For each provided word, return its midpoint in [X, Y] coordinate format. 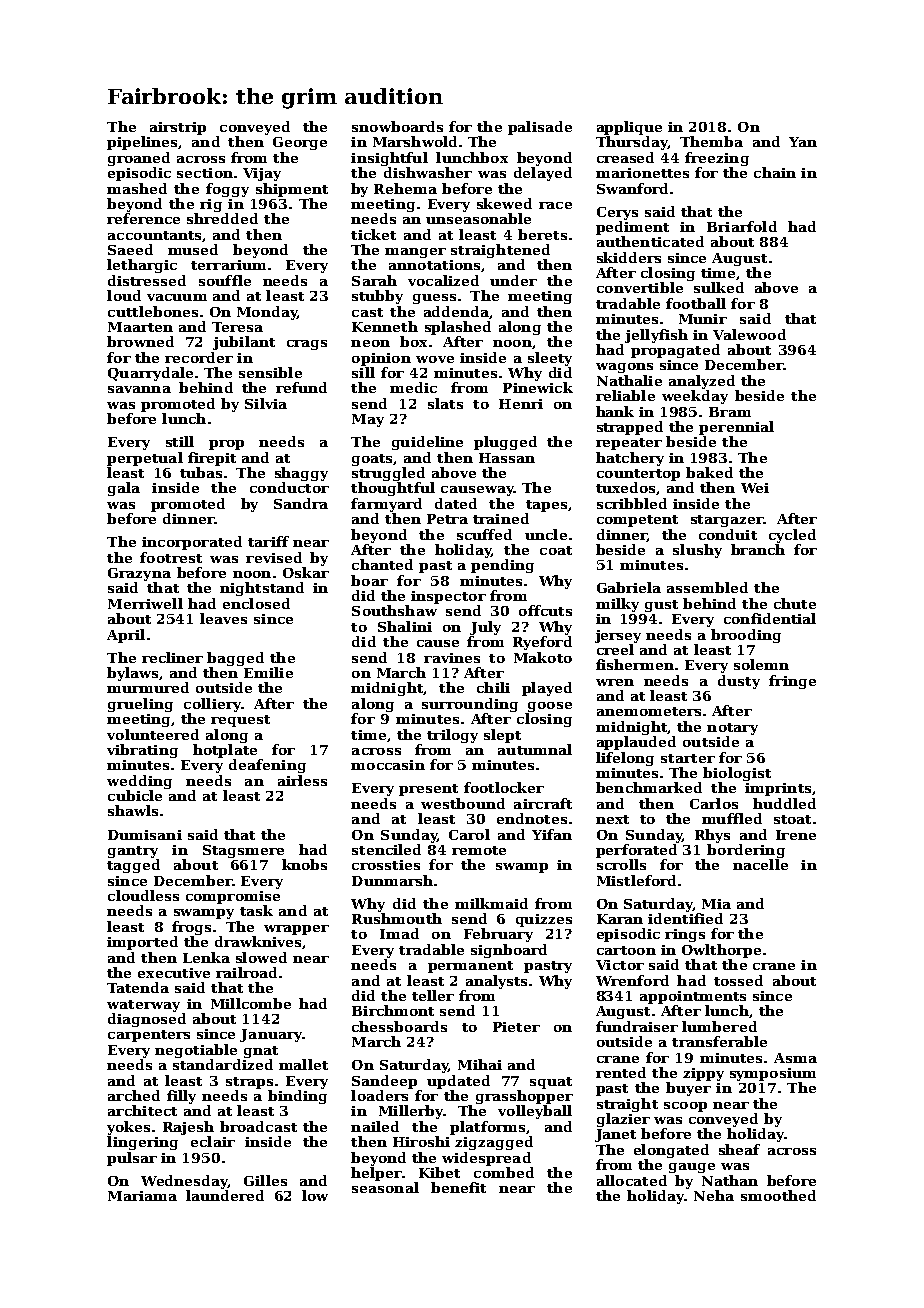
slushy [697, 551]
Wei [755, 488]
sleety [550, 359]
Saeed [130, 249]
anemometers [649, 711]
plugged [505, 443]
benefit [458, 1187]
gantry [133, 852]
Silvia [266, 403]
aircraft [543, 803]
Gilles [265, 1180]
